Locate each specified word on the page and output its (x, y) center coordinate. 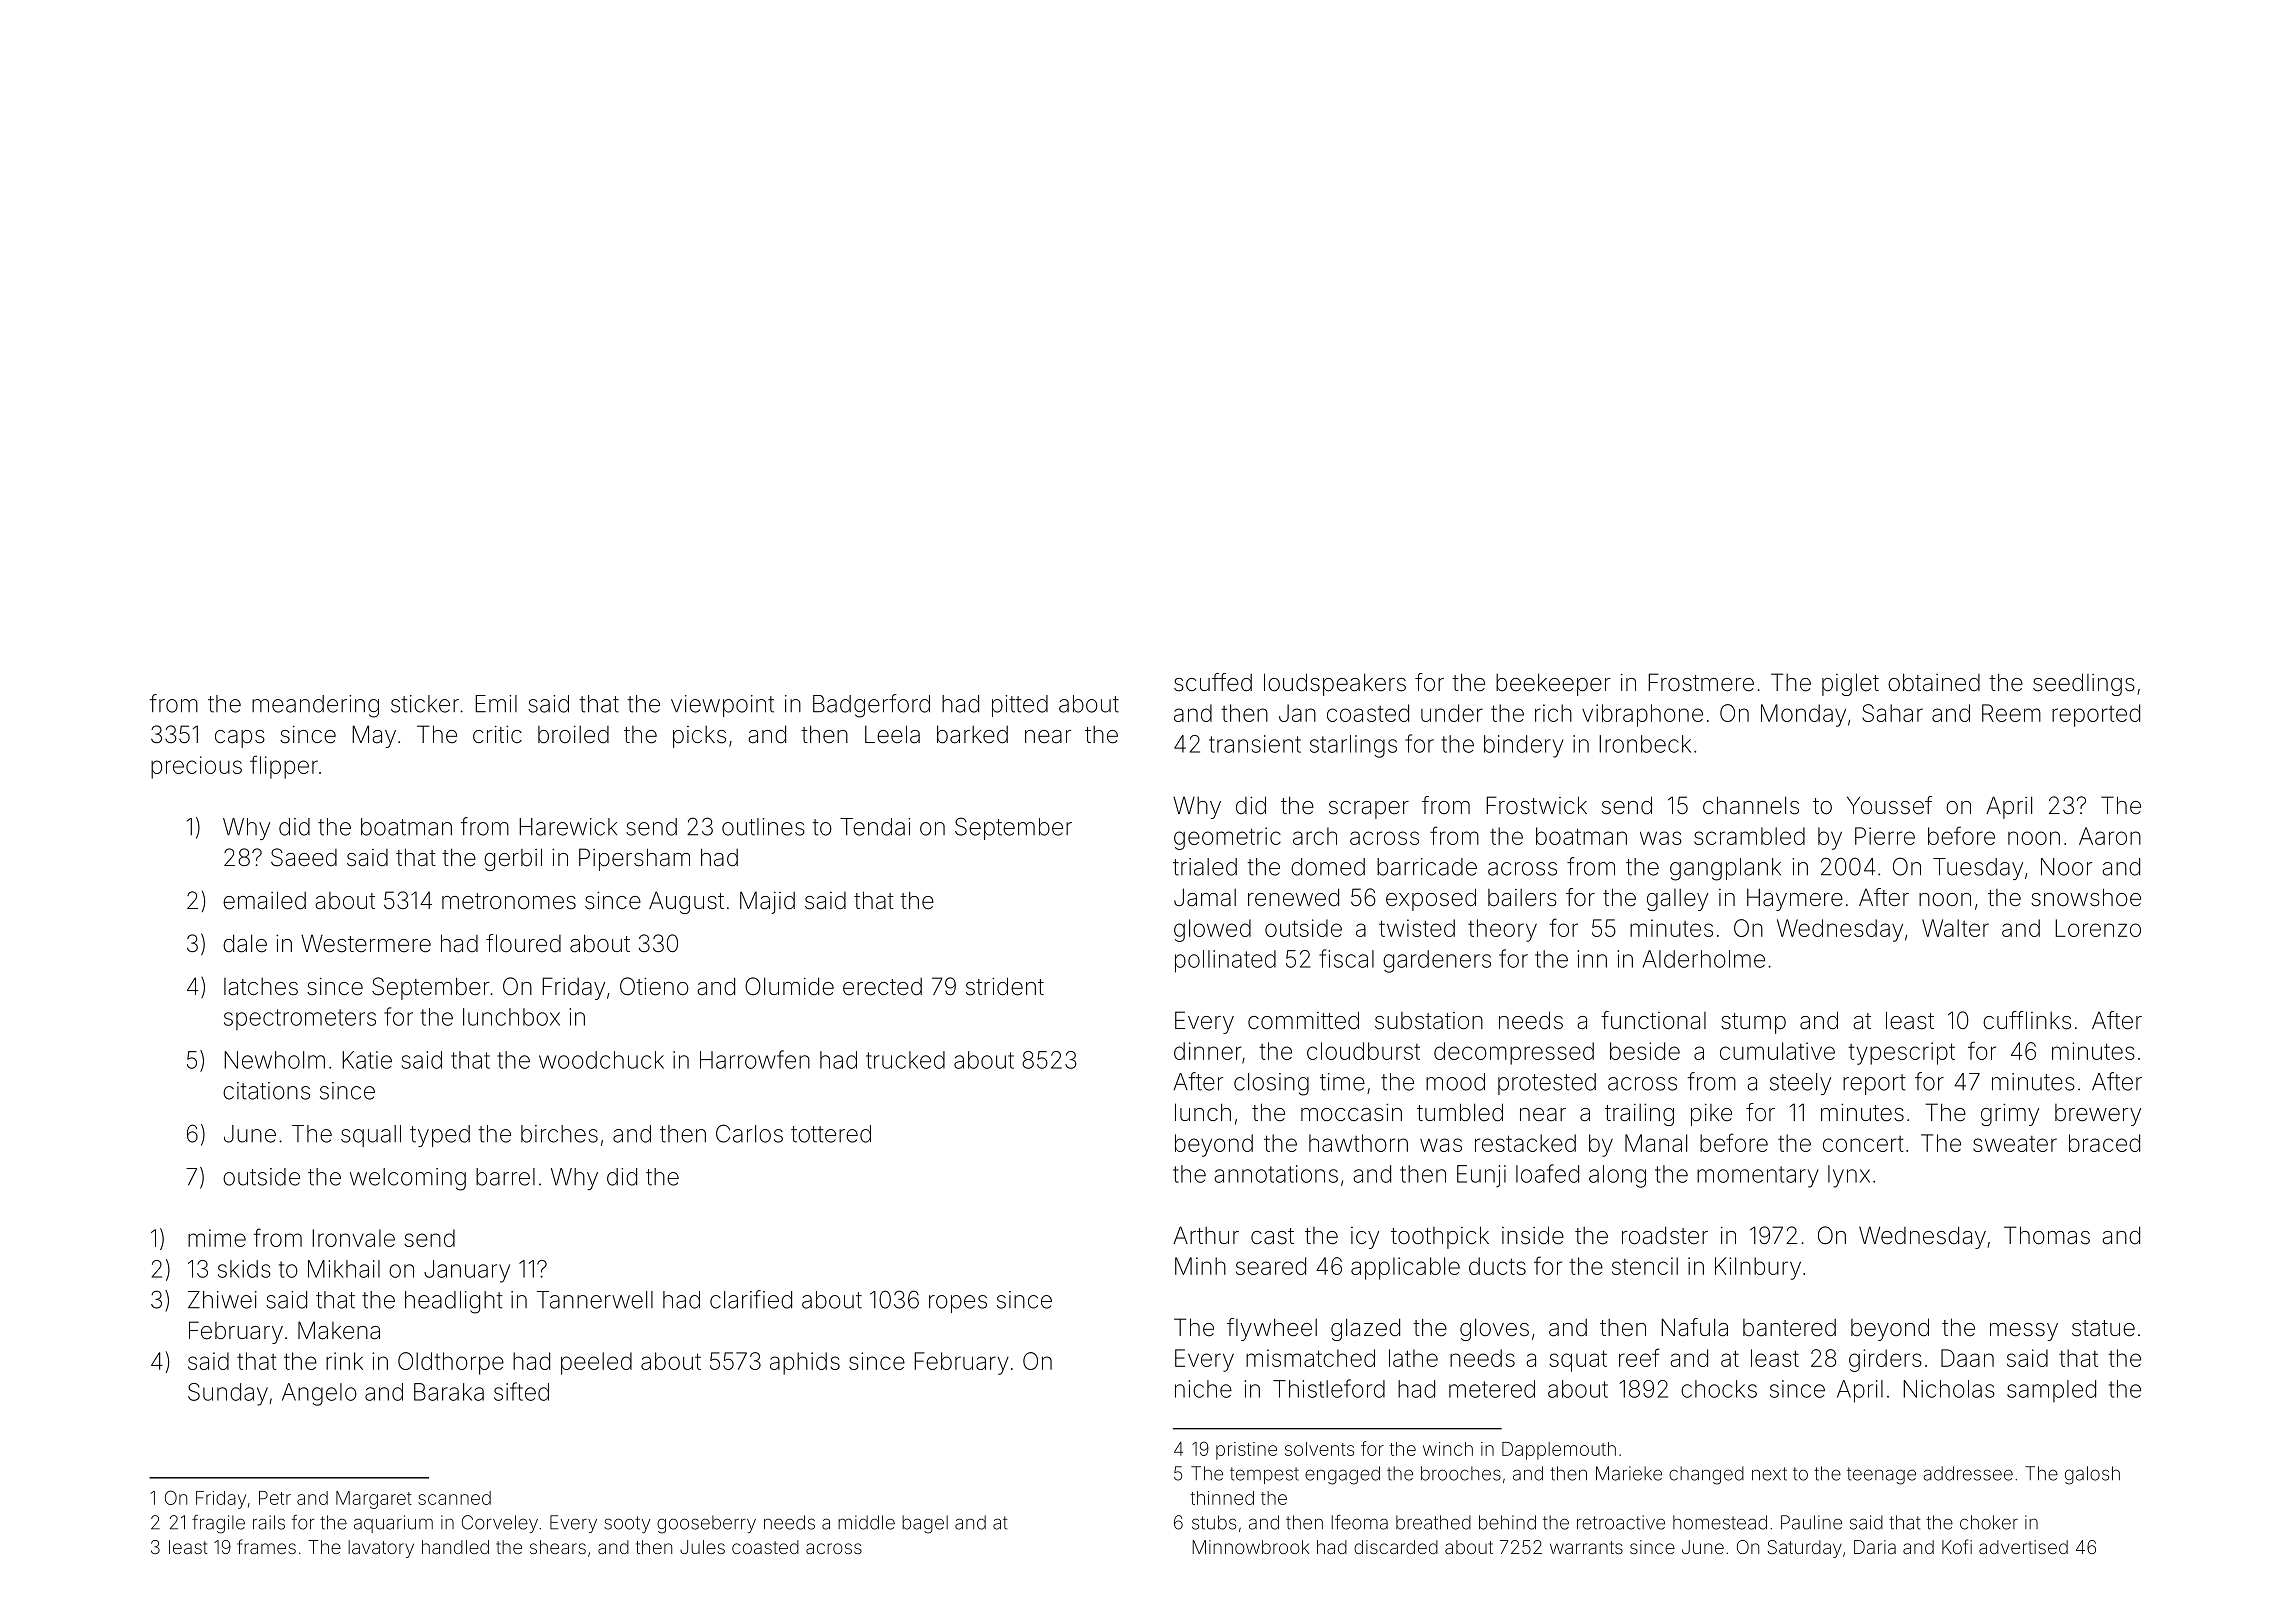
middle (866, 1522)
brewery (2098, 1115)
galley (1677, 900)
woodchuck (601, 1060)
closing (1271, 1084)
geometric (1227, 838)
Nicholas (1949, 1389)
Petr (275, 1498)
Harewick (568, 827)
